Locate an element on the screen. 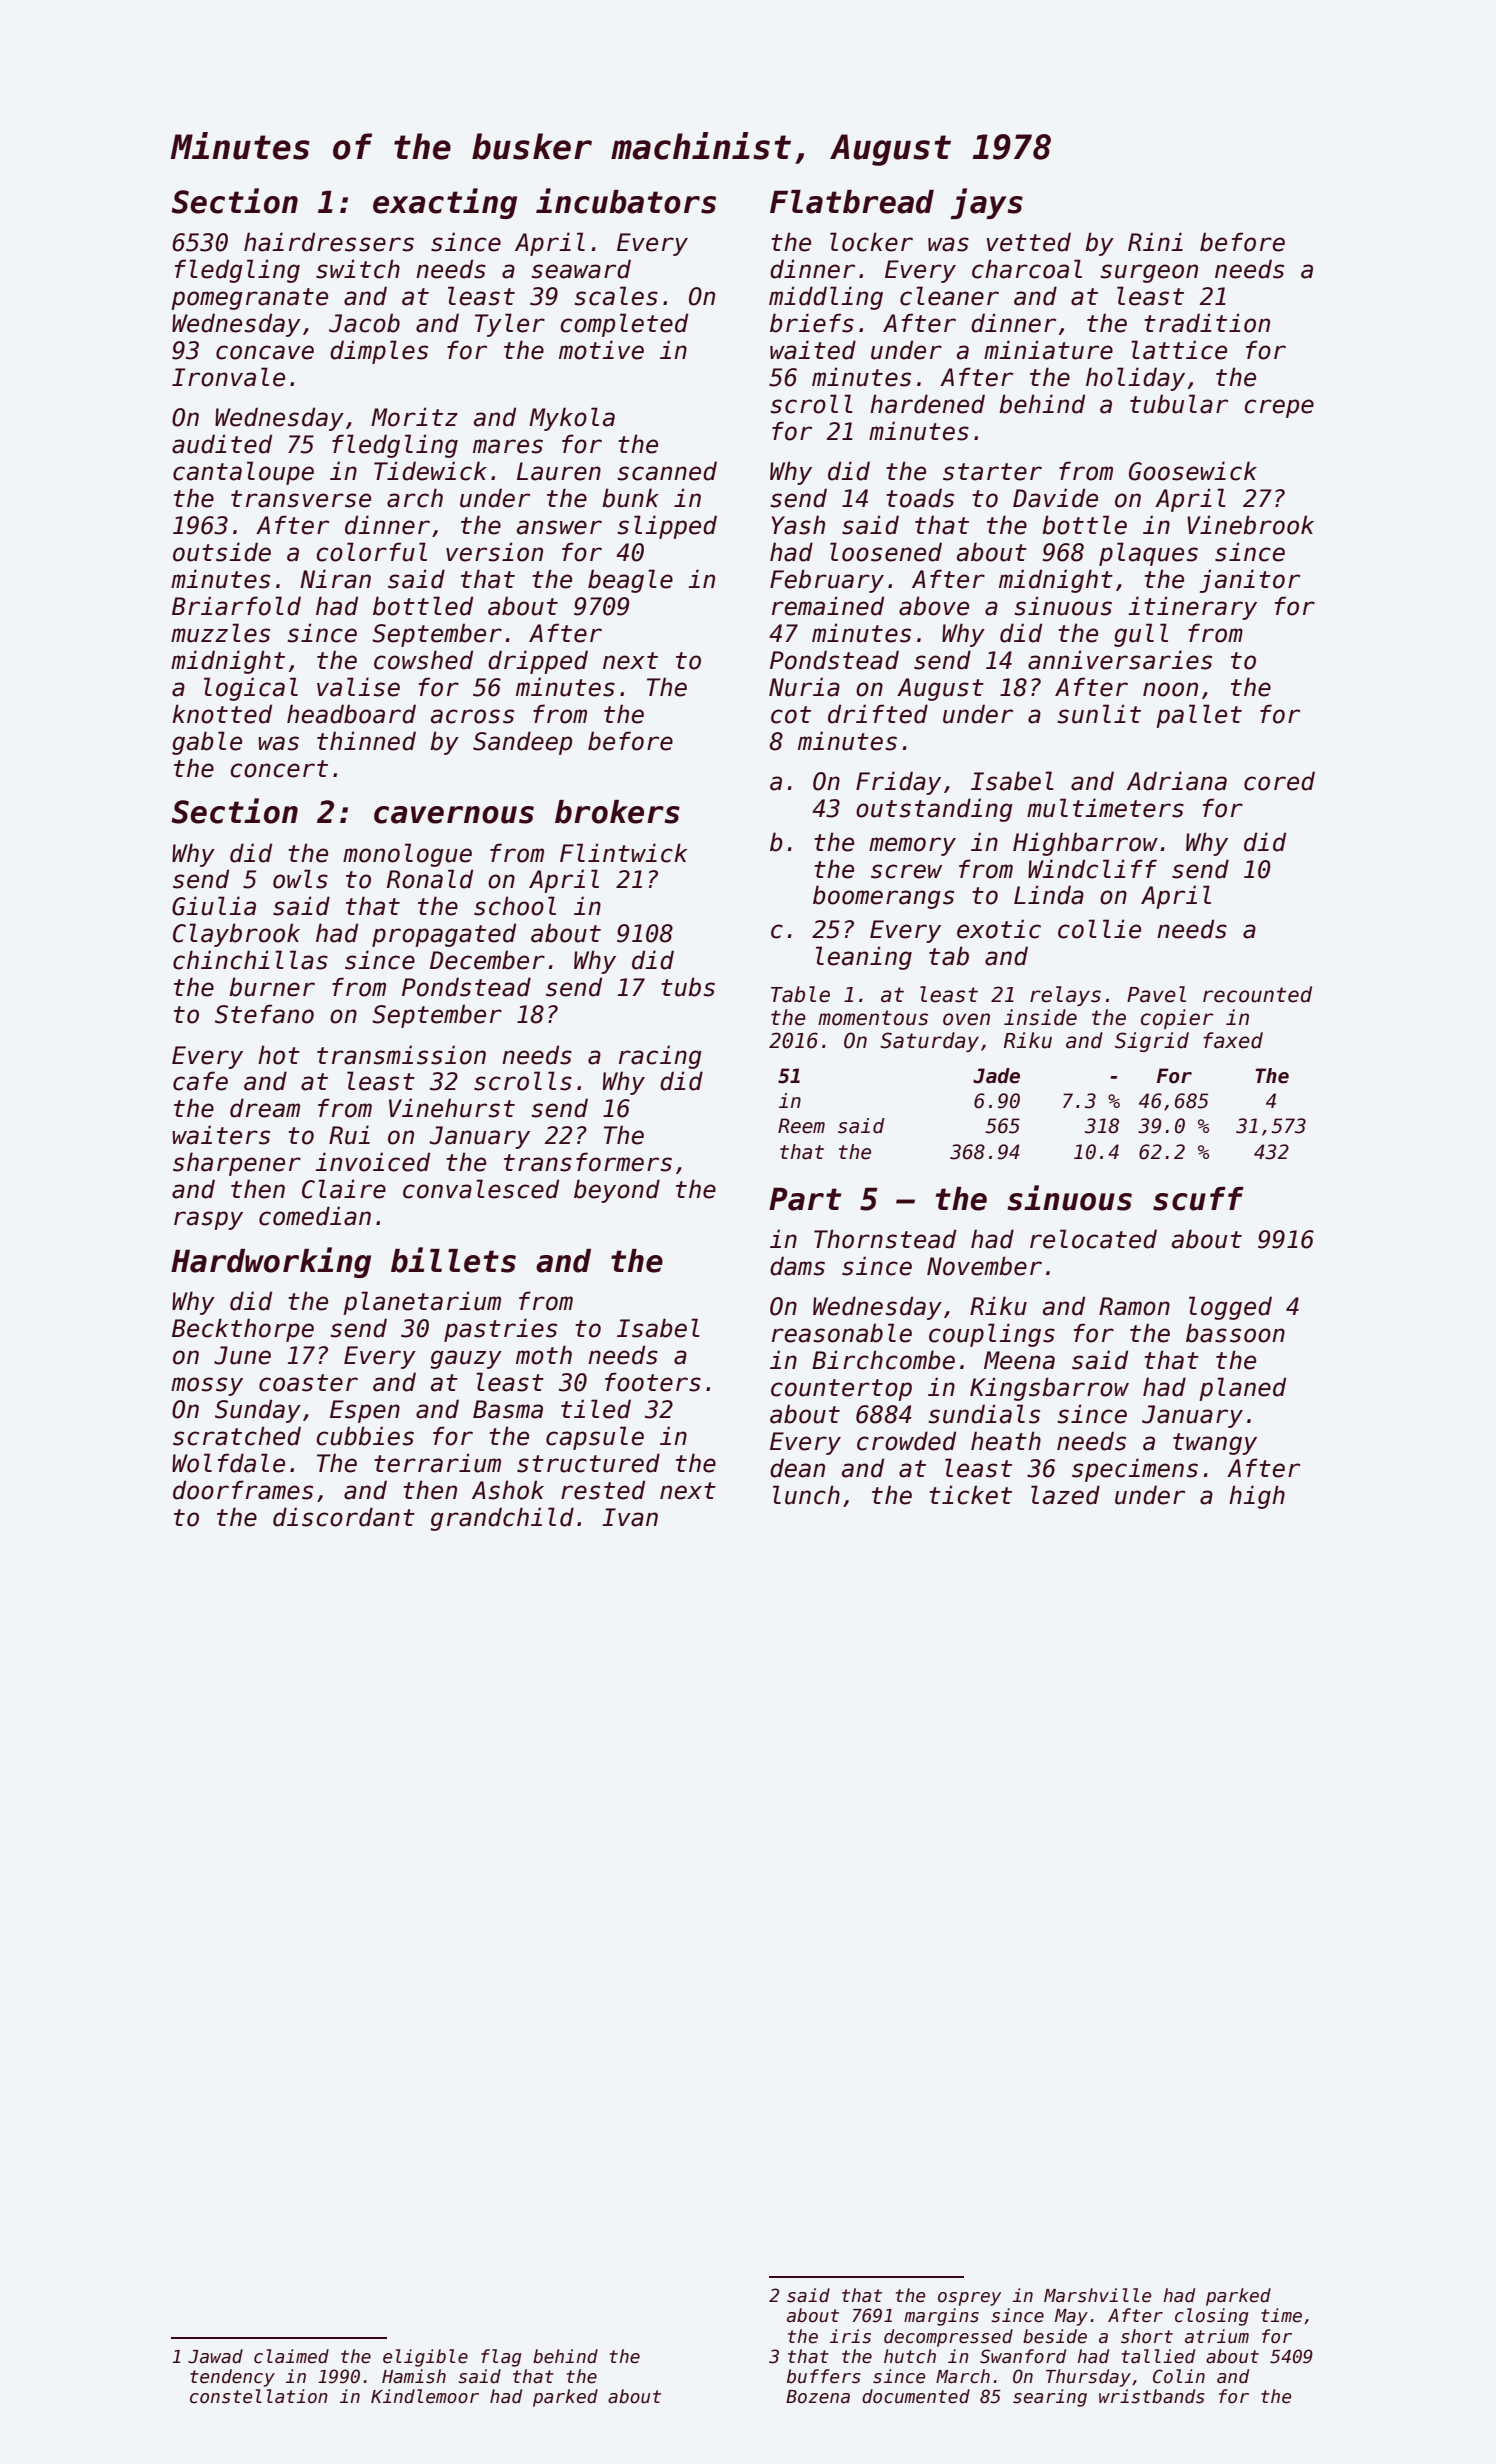  iris is located at coordinates (850, 2336).
